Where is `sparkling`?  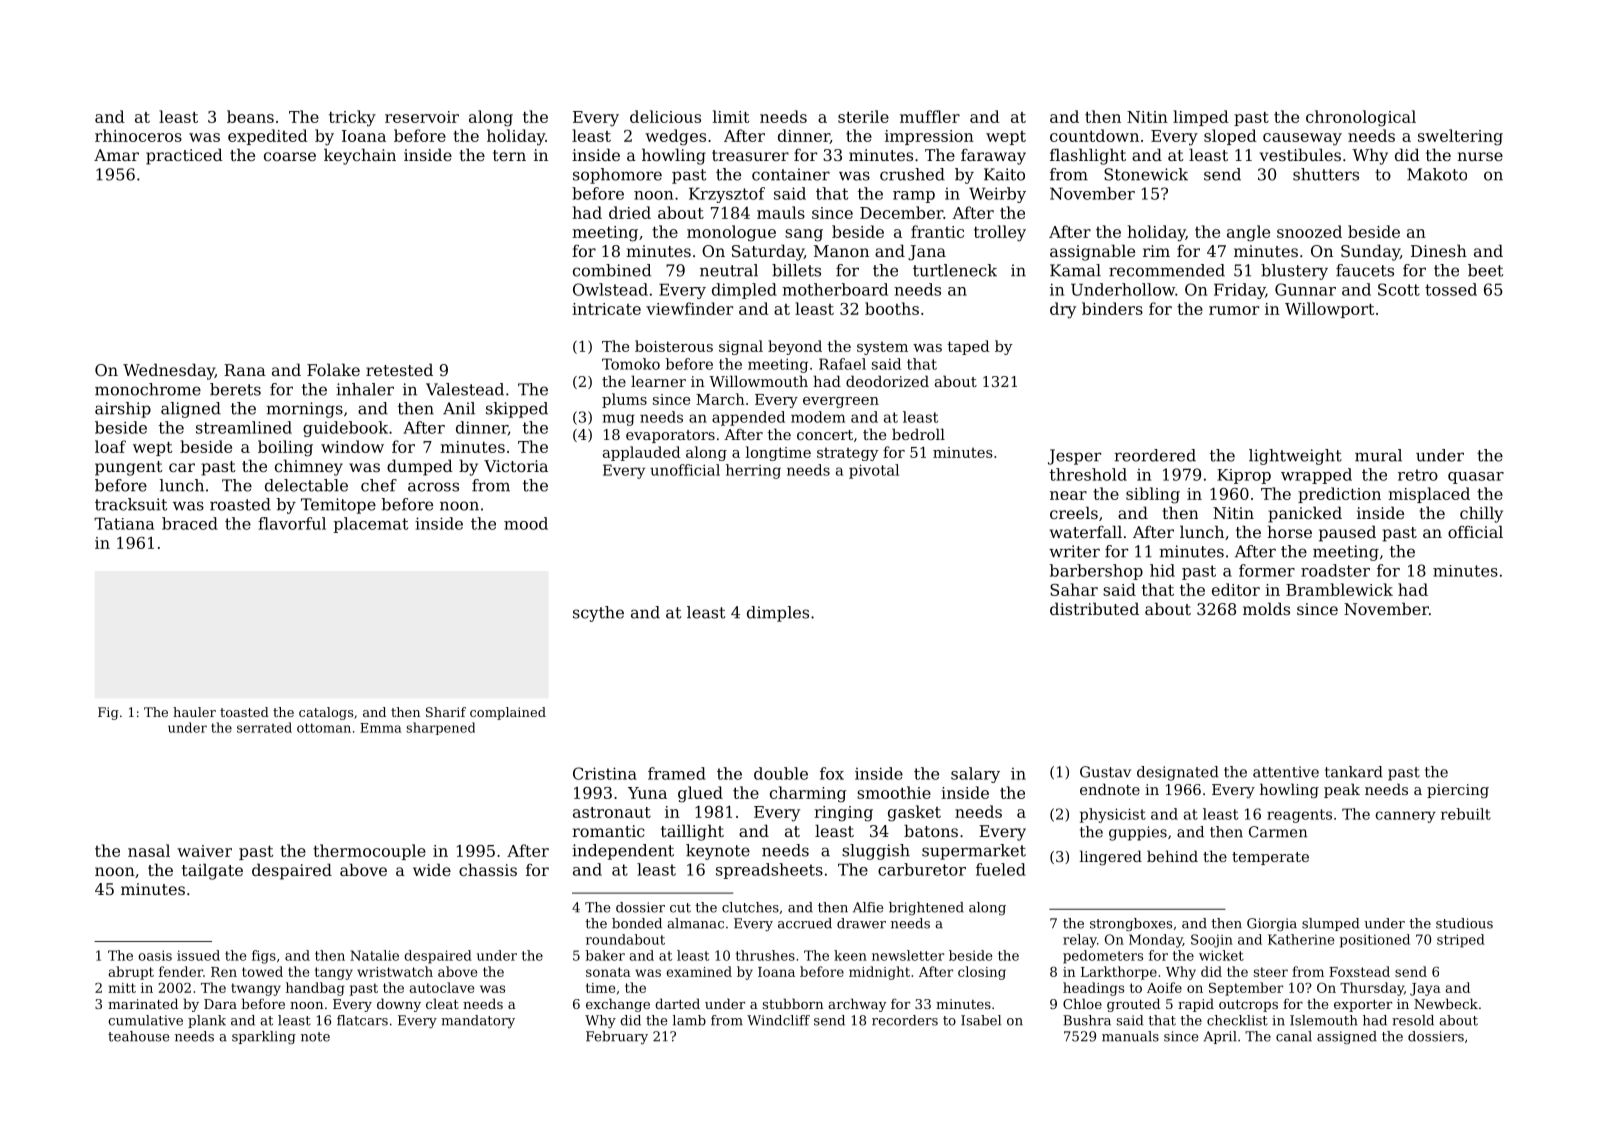
sparkling is located at coordinates (264, 1037).
